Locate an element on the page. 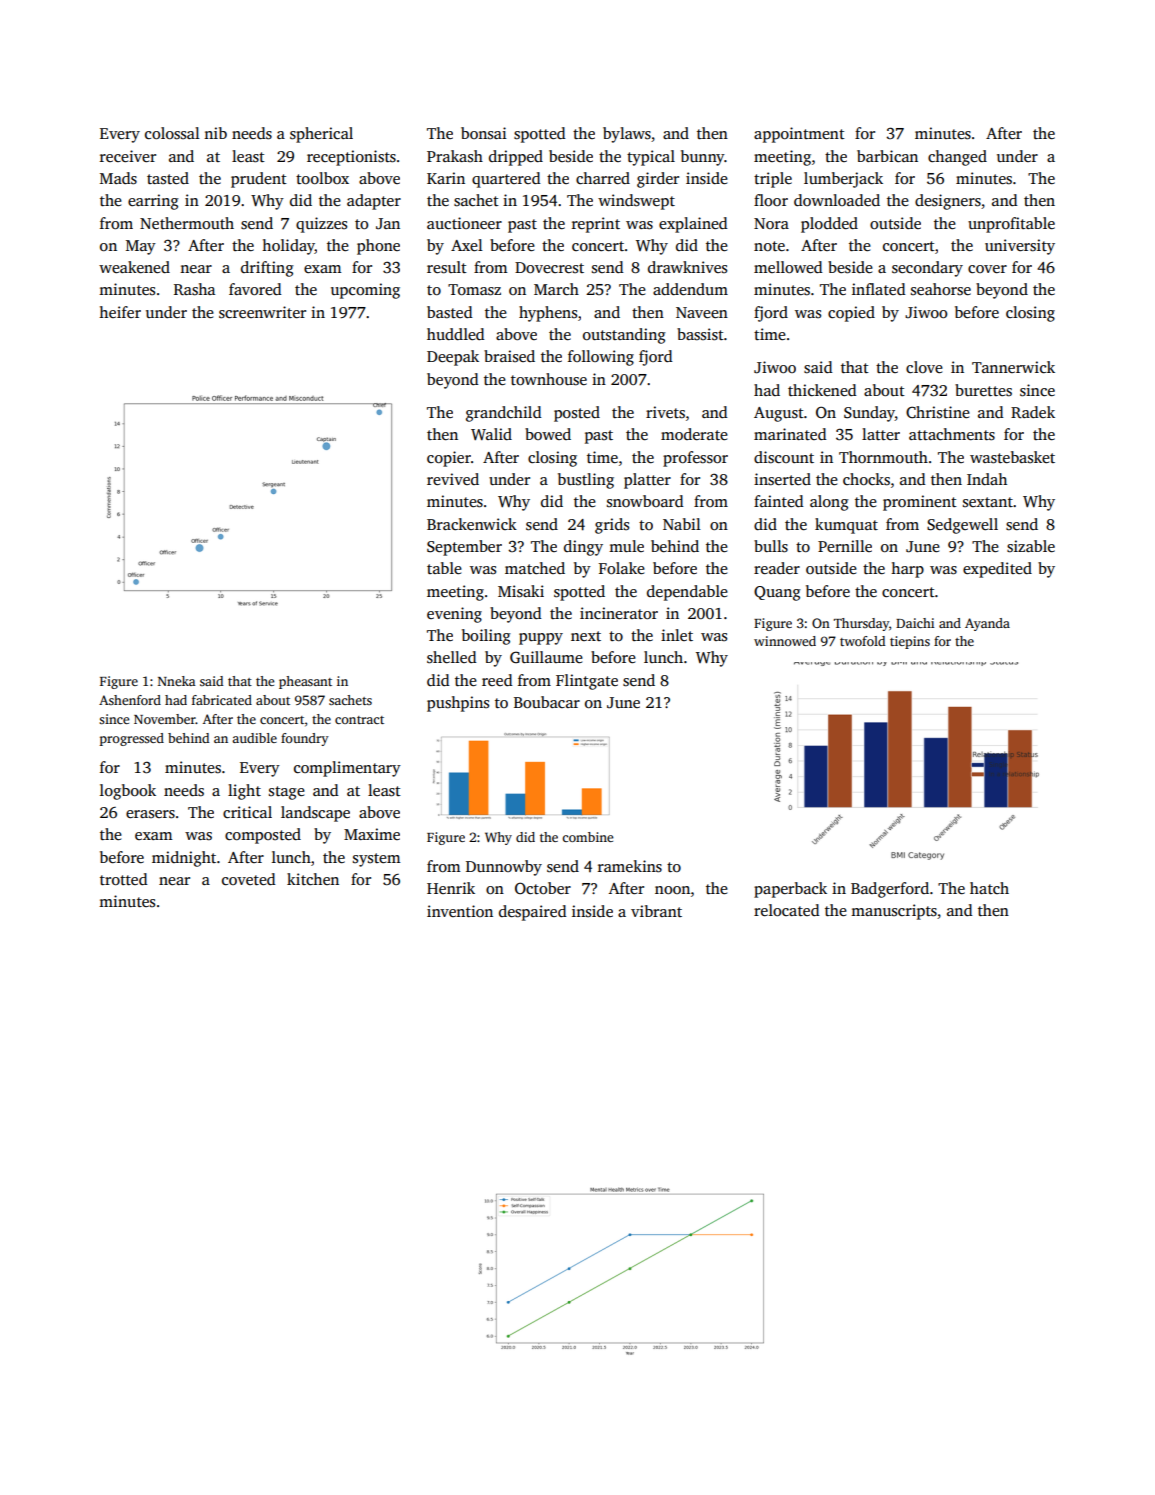 This image has width=1155, height=1495. paperback is located at coordinates (790, 890).
